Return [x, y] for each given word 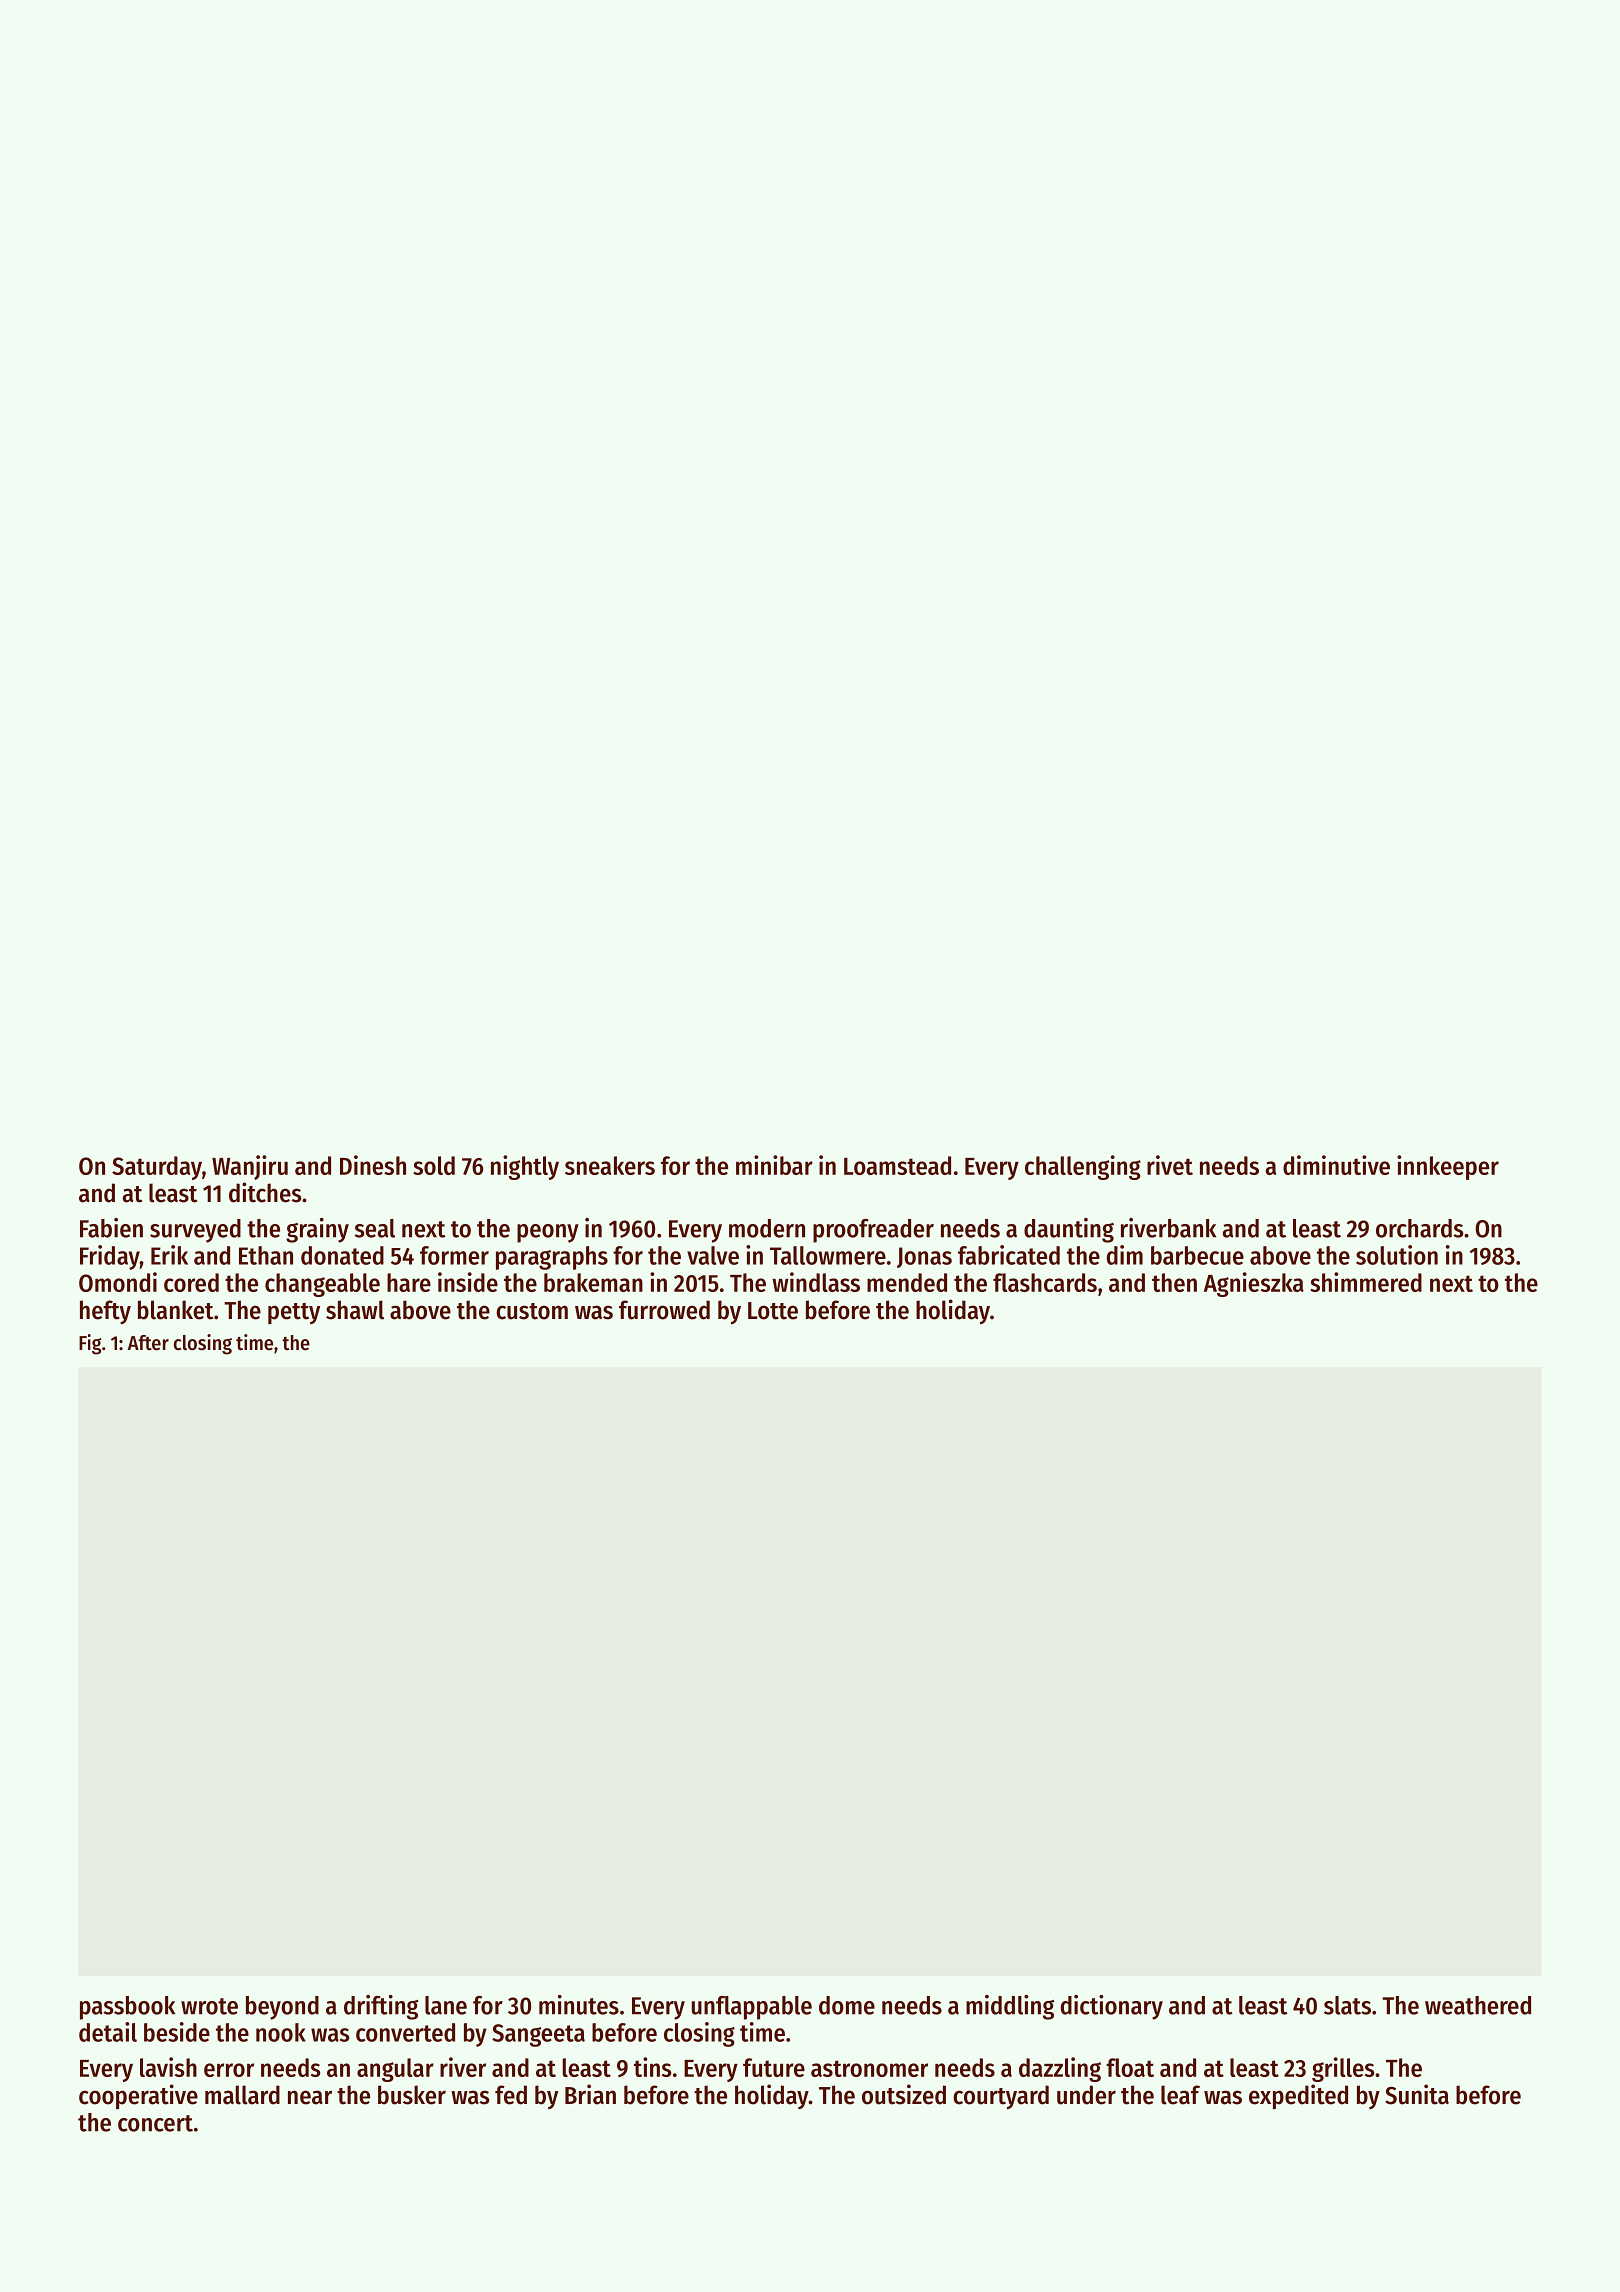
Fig [90, 1344]
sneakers [610, 1165]
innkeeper [1448, 1167]
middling [1010, 2007]
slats [1347, 2005]
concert [155, 2123]
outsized [904, 2094]
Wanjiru [250, 1167]
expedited [1298, 2096]
